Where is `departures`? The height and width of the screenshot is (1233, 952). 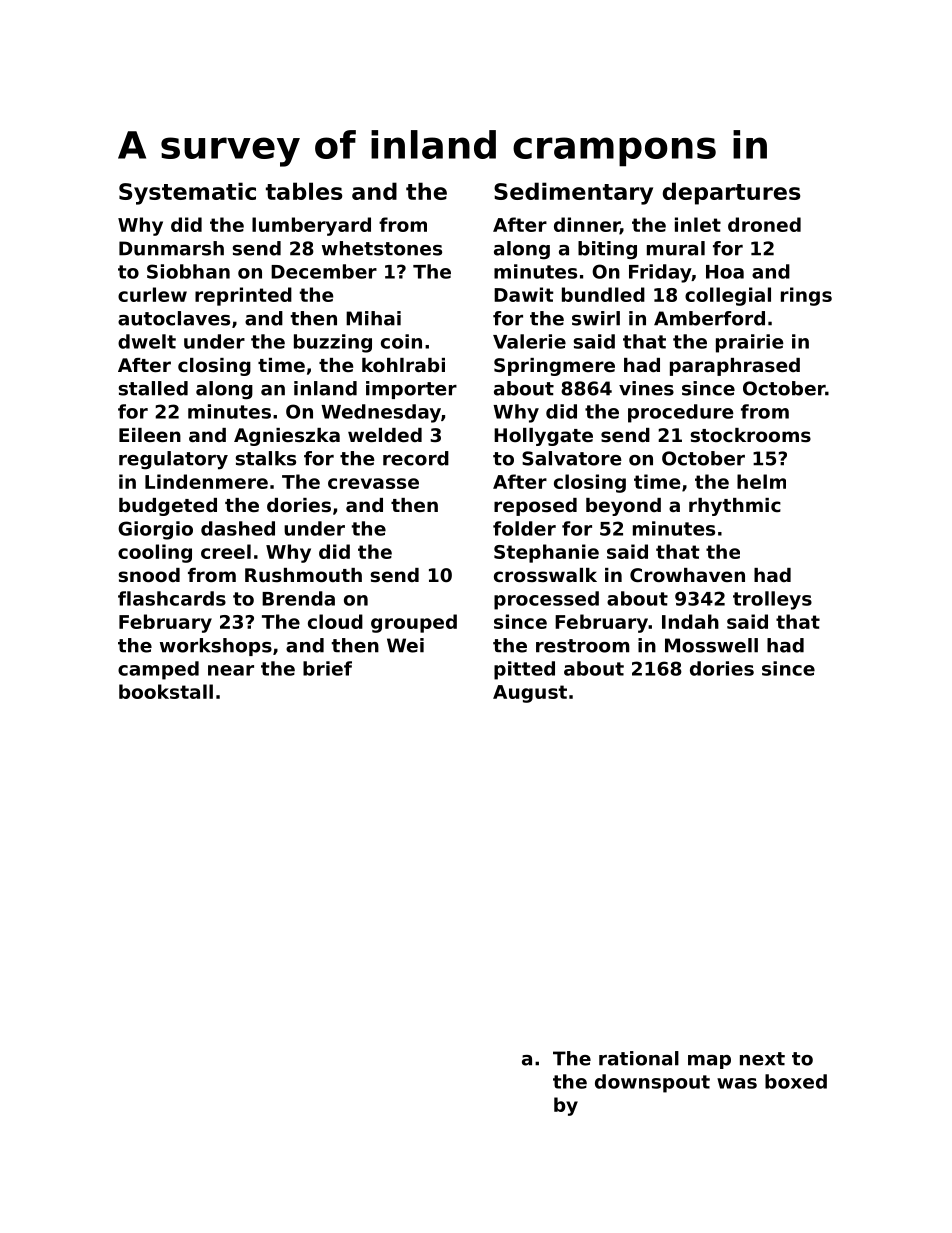
departures is located at coordinates (731, 193).
